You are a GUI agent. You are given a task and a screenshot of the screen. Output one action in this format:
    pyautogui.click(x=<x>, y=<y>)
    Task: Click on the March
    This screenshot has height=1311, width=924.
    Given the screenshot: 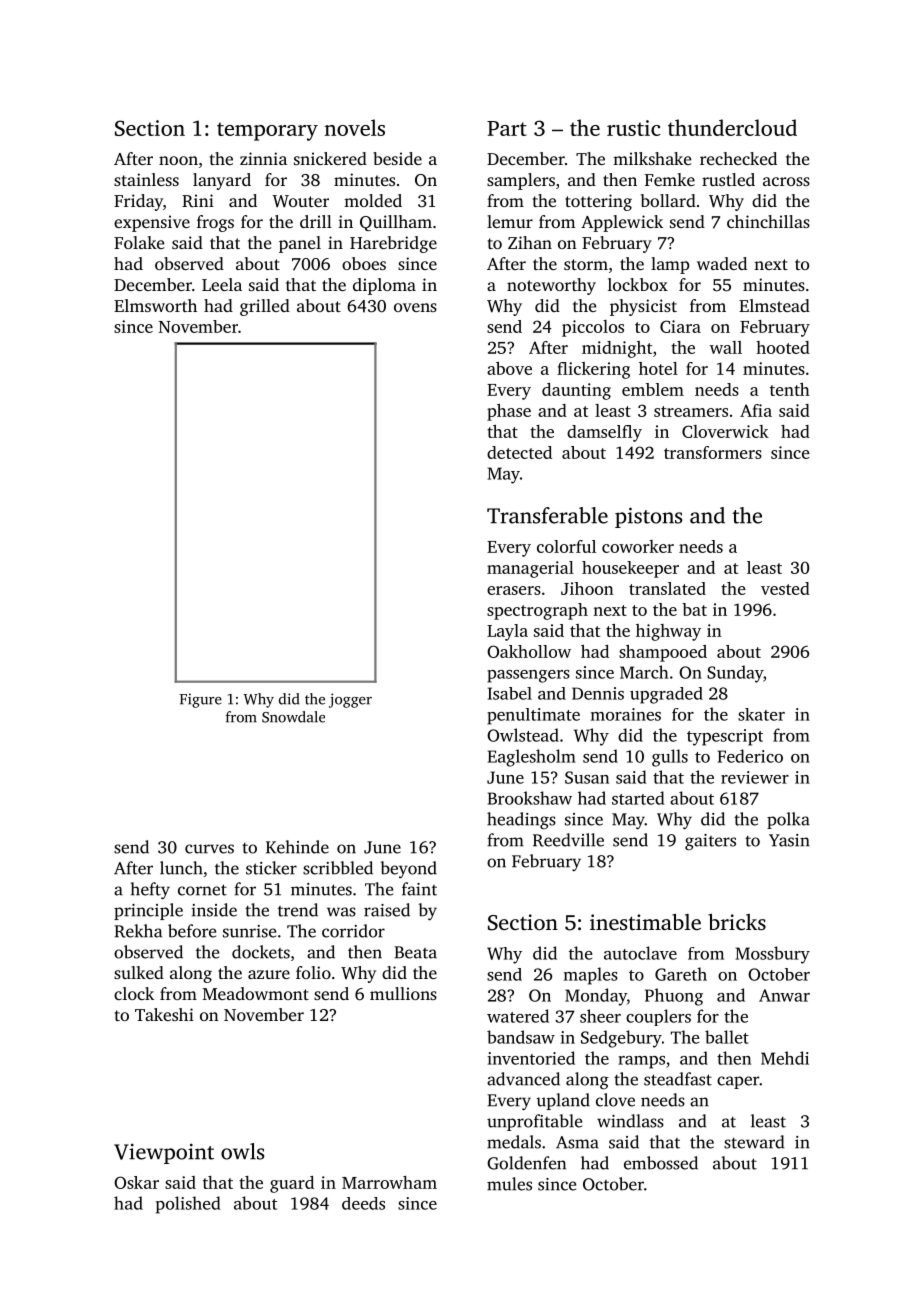 What is the action you would take?
    pyautogui.click(x=644, y=672)
